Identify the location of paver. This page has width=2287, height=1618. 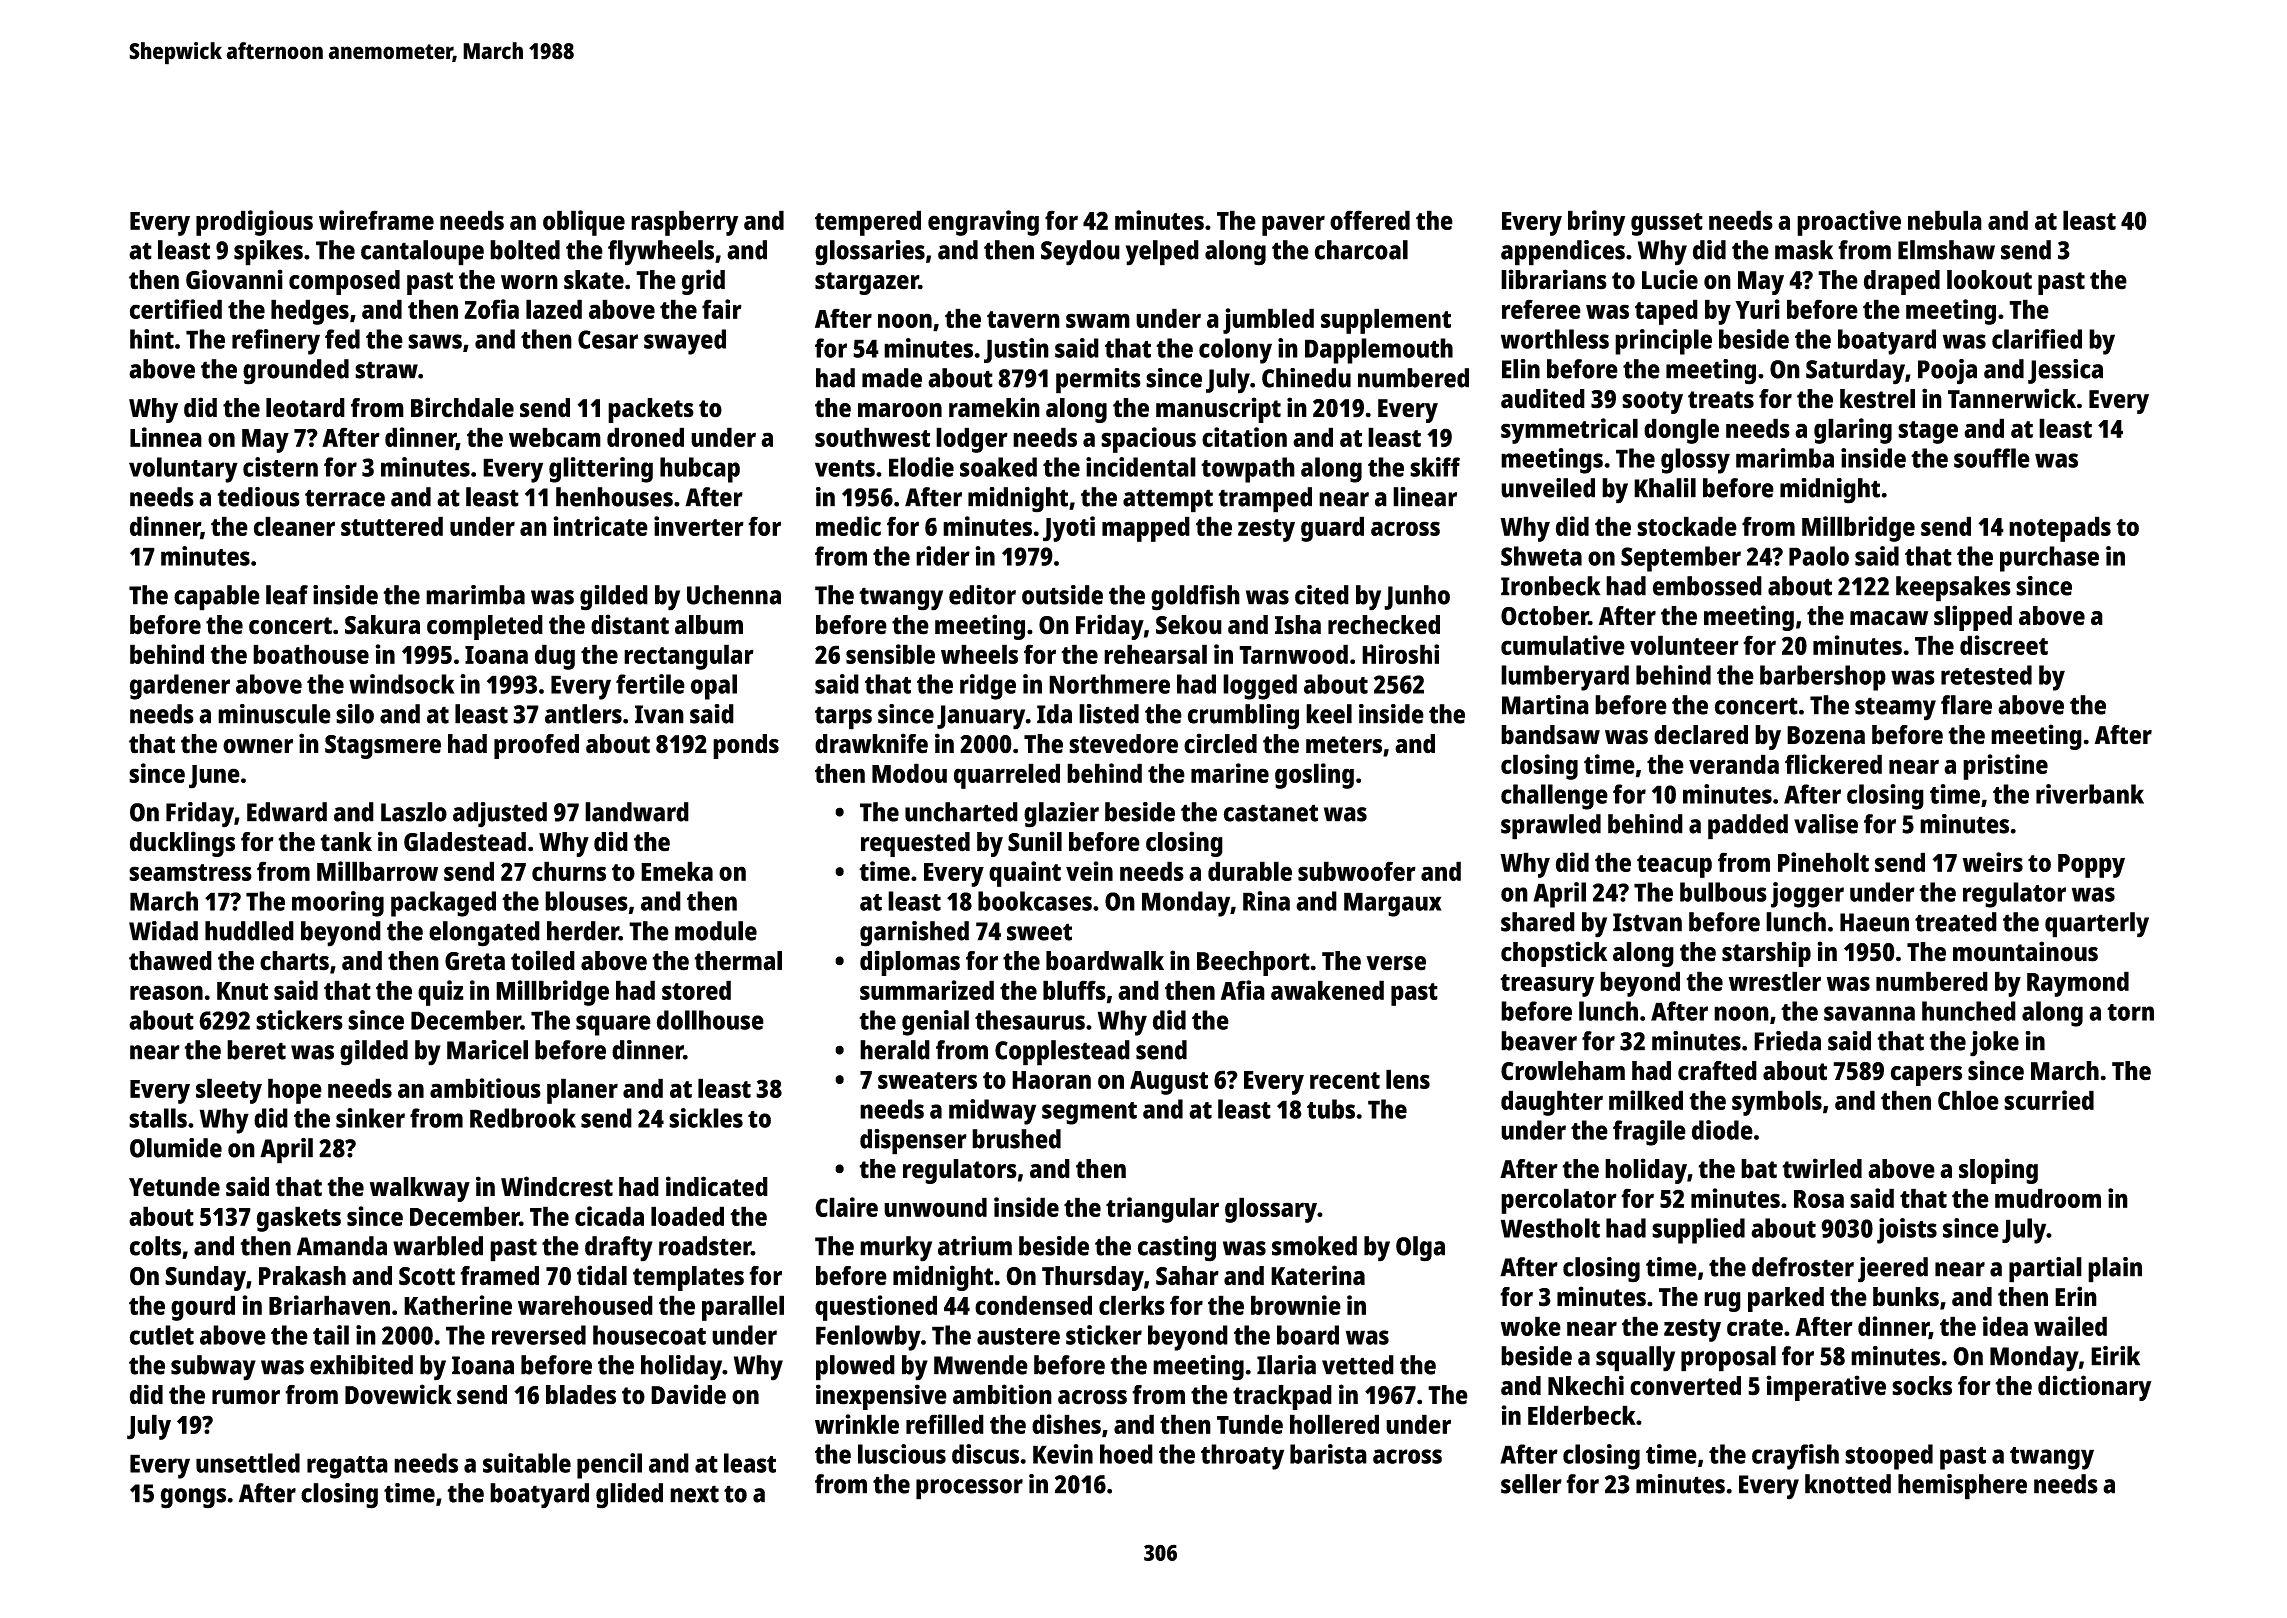
(1293, 225).
